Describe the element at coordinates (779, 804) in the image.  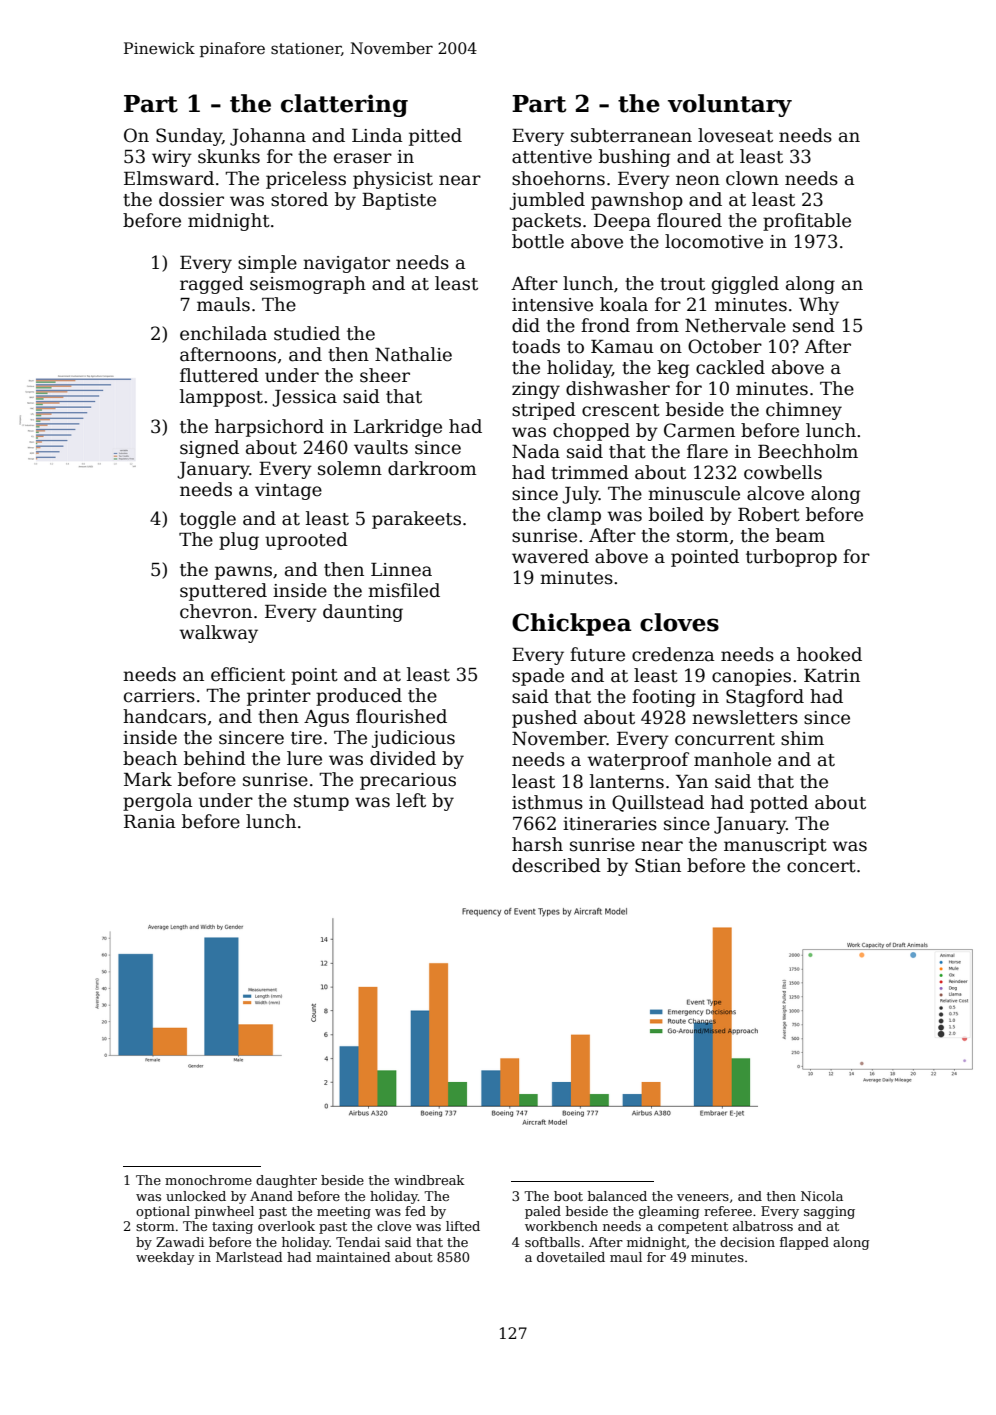
I see `potted` at that location.
